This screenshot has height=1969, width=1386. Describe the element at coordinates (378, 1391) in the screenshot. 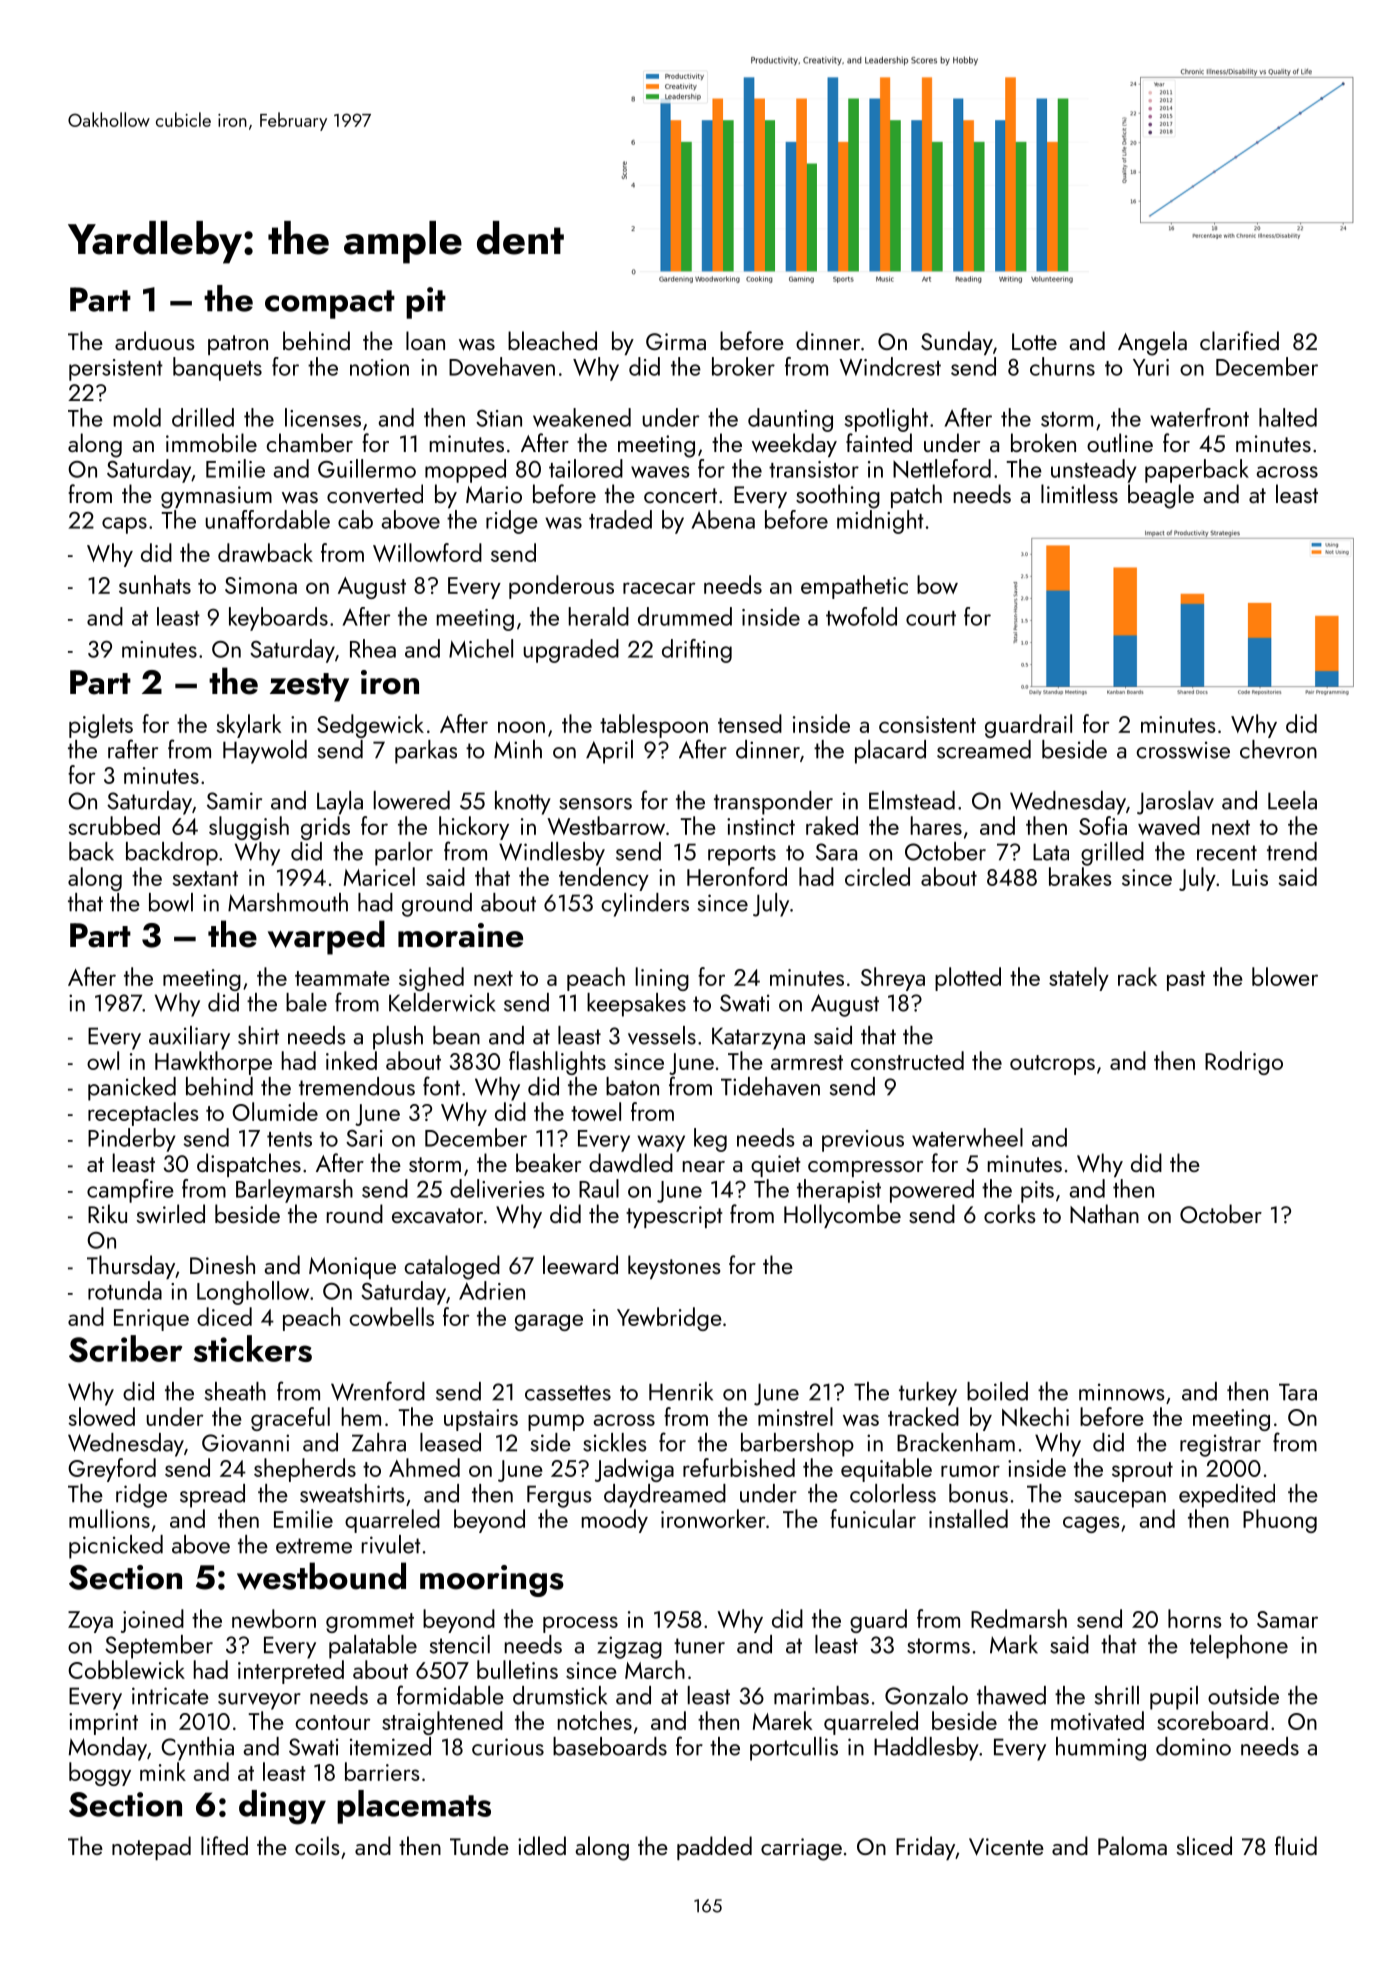

I see `Wrenford` at that location.
